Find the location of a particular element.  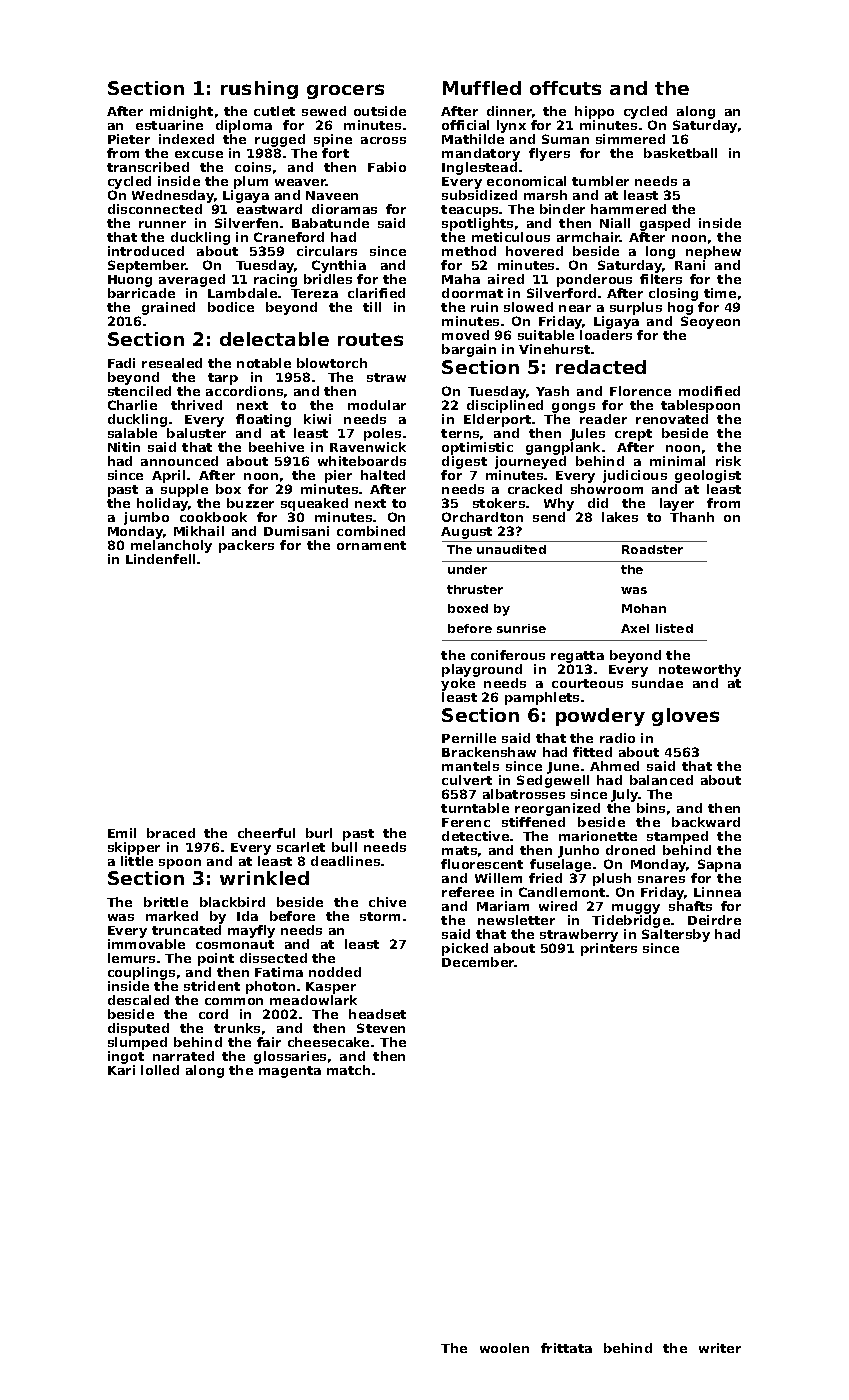

time is located at coordinates (720, 293).
